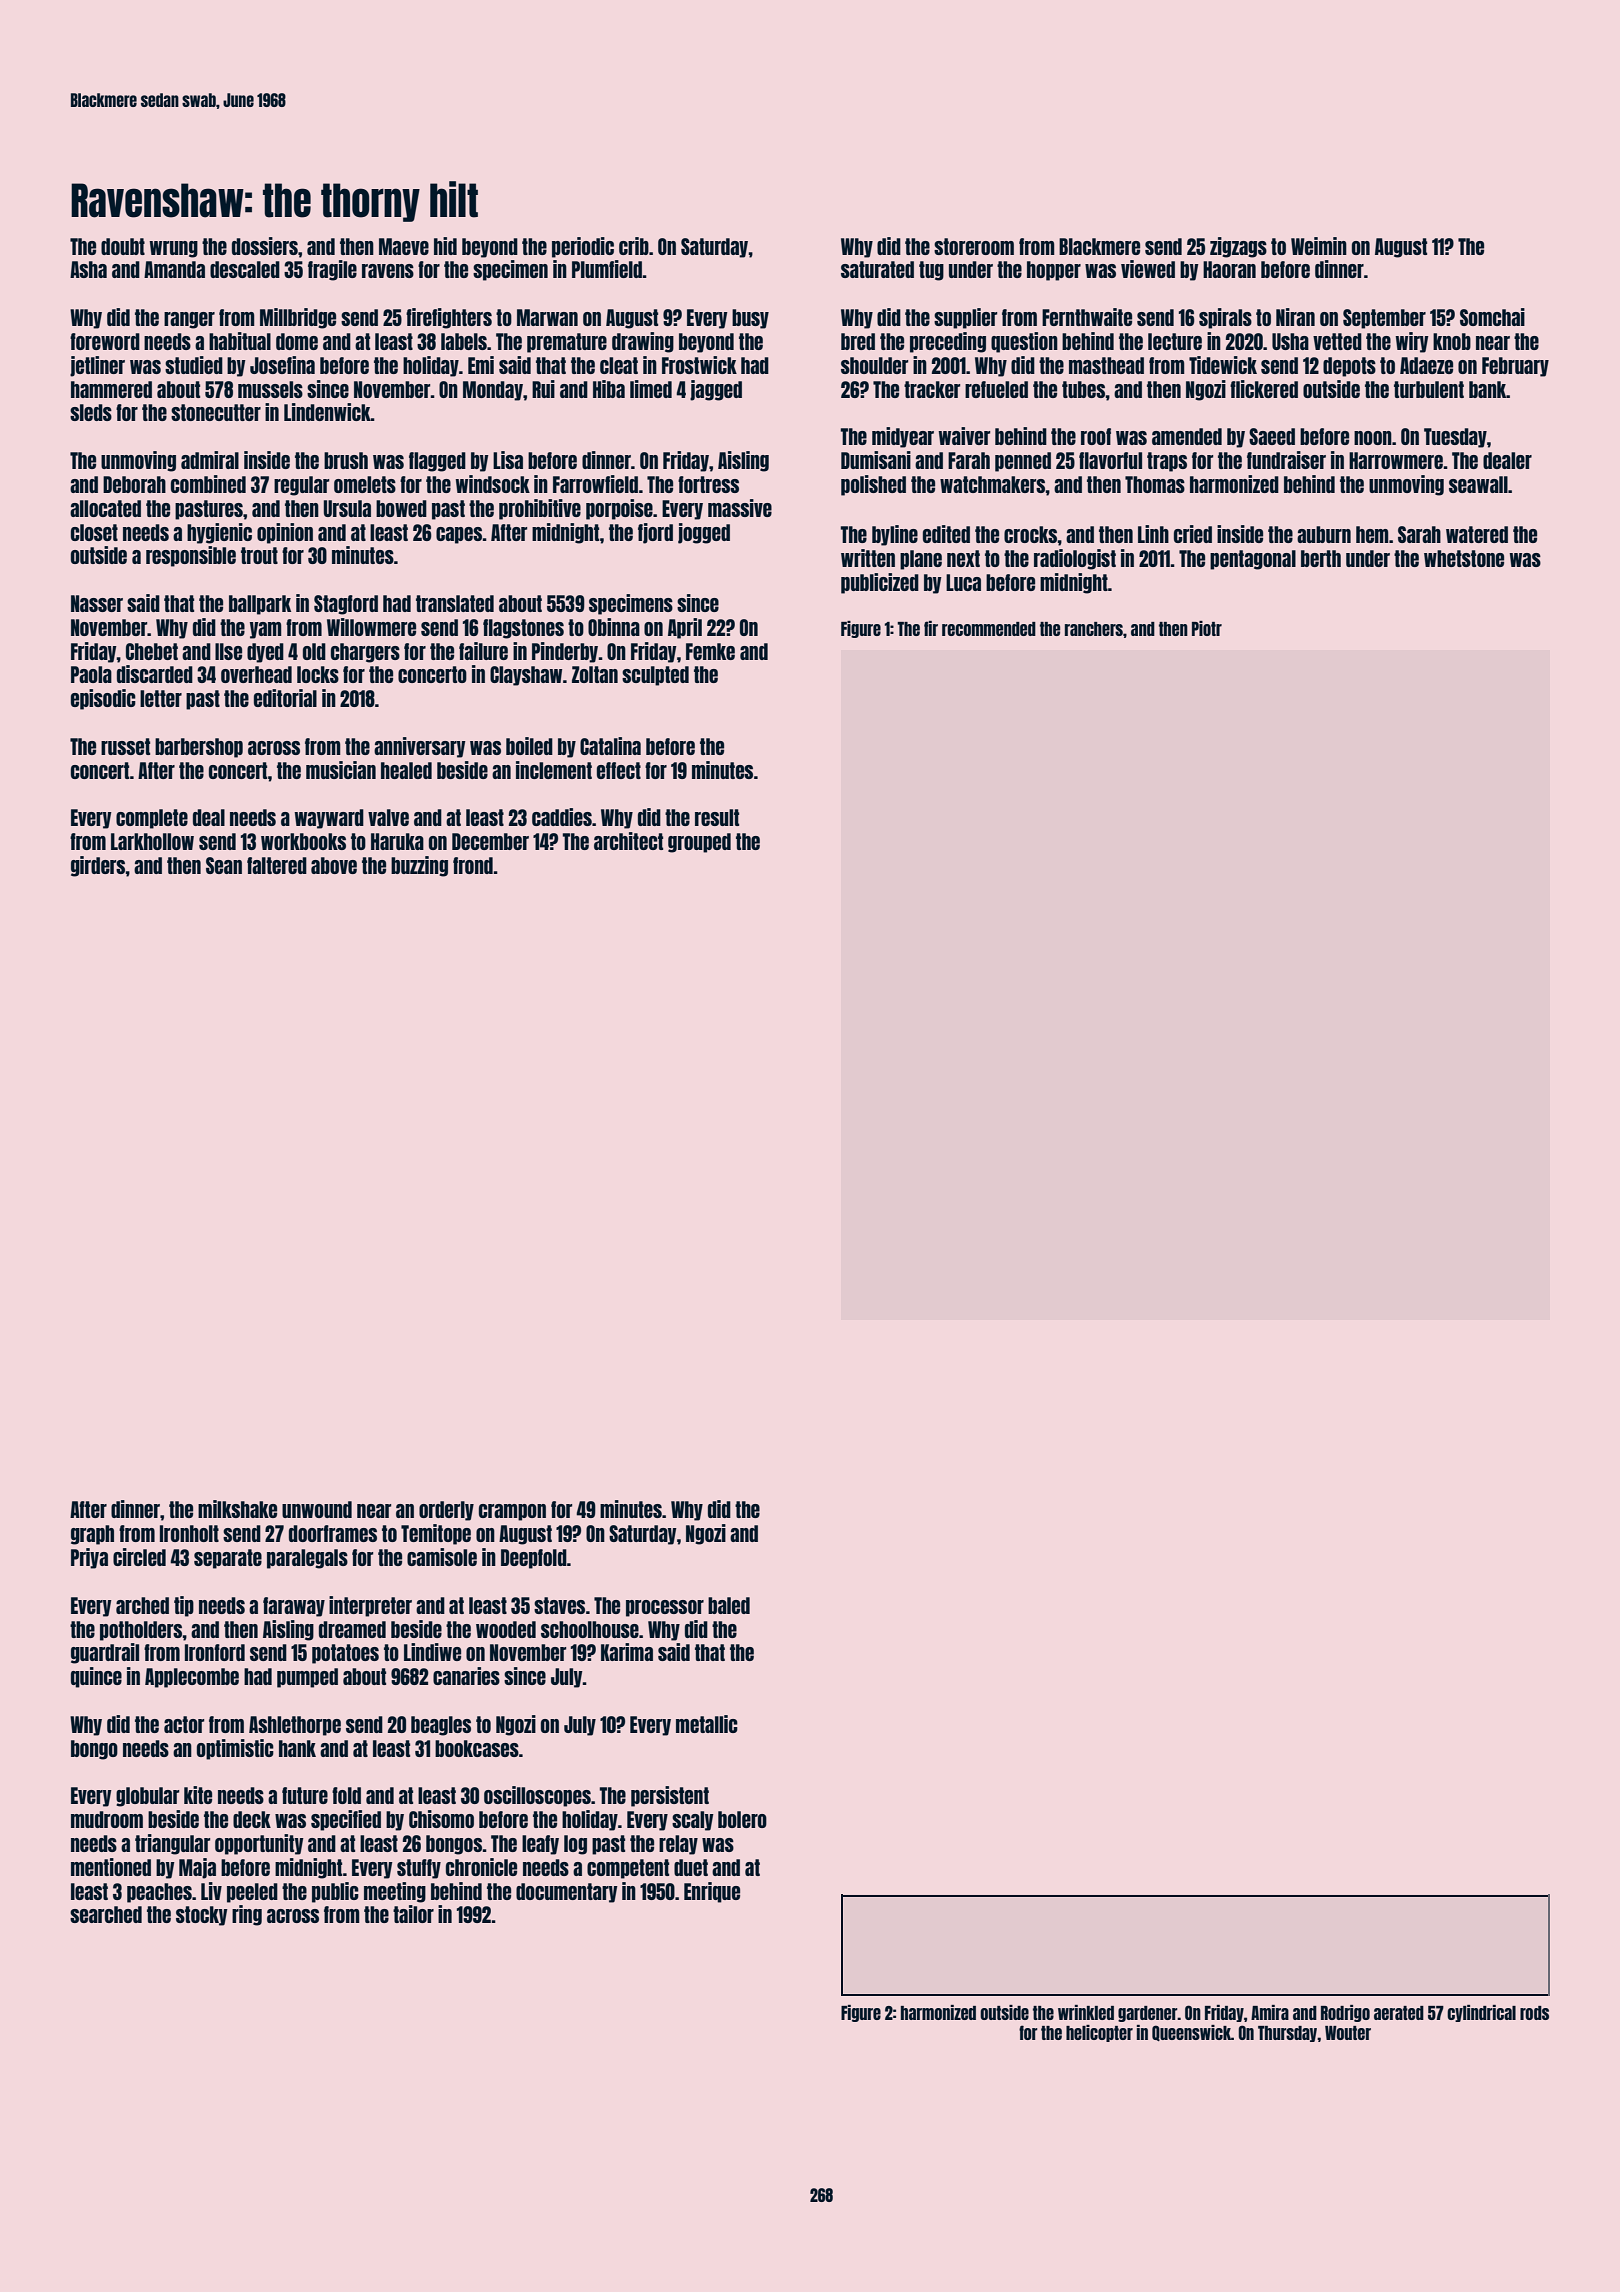 The image size is (1620, 2292). Describe the element at coordinates (729, 1605) in the page. I see `baled` at that location.
